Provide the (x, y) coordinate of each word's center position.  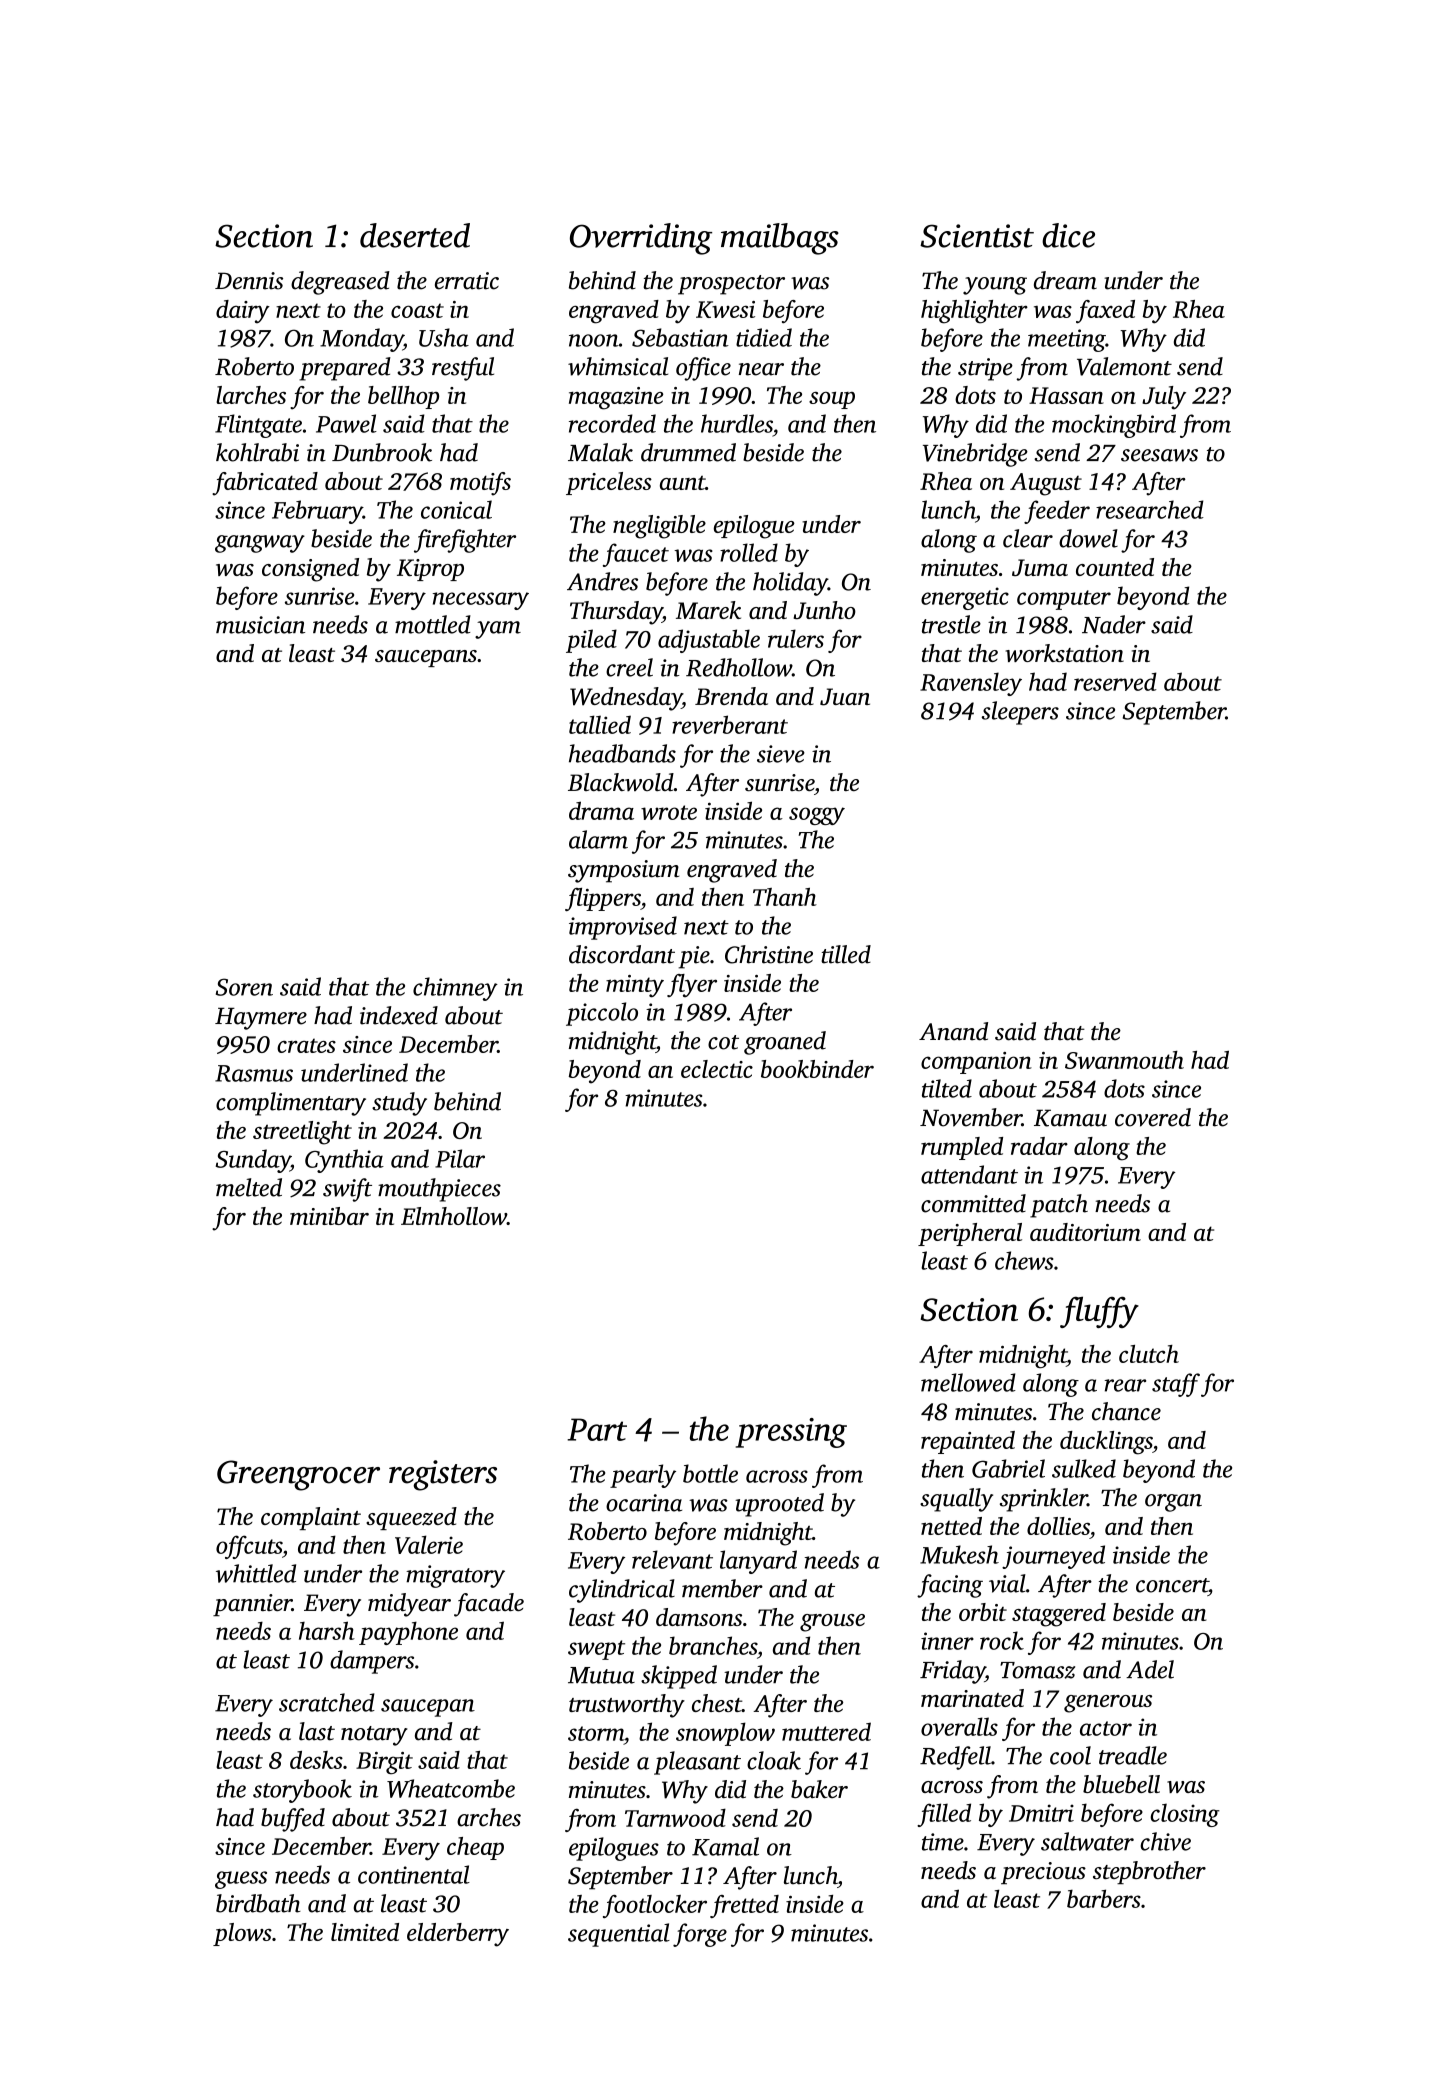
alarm (598, 839)
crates (306, 1045)
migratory (455, 1576)
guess (241, 1880)
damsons (699, 1617)
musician (260, 625)
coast (417, 310)
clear (1028, 538)
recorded (612, 423)
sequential (619, 1935)
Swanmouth (1124, 1060)
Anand (953, 1031)
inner (947, 1641)
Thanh (785, 897)
